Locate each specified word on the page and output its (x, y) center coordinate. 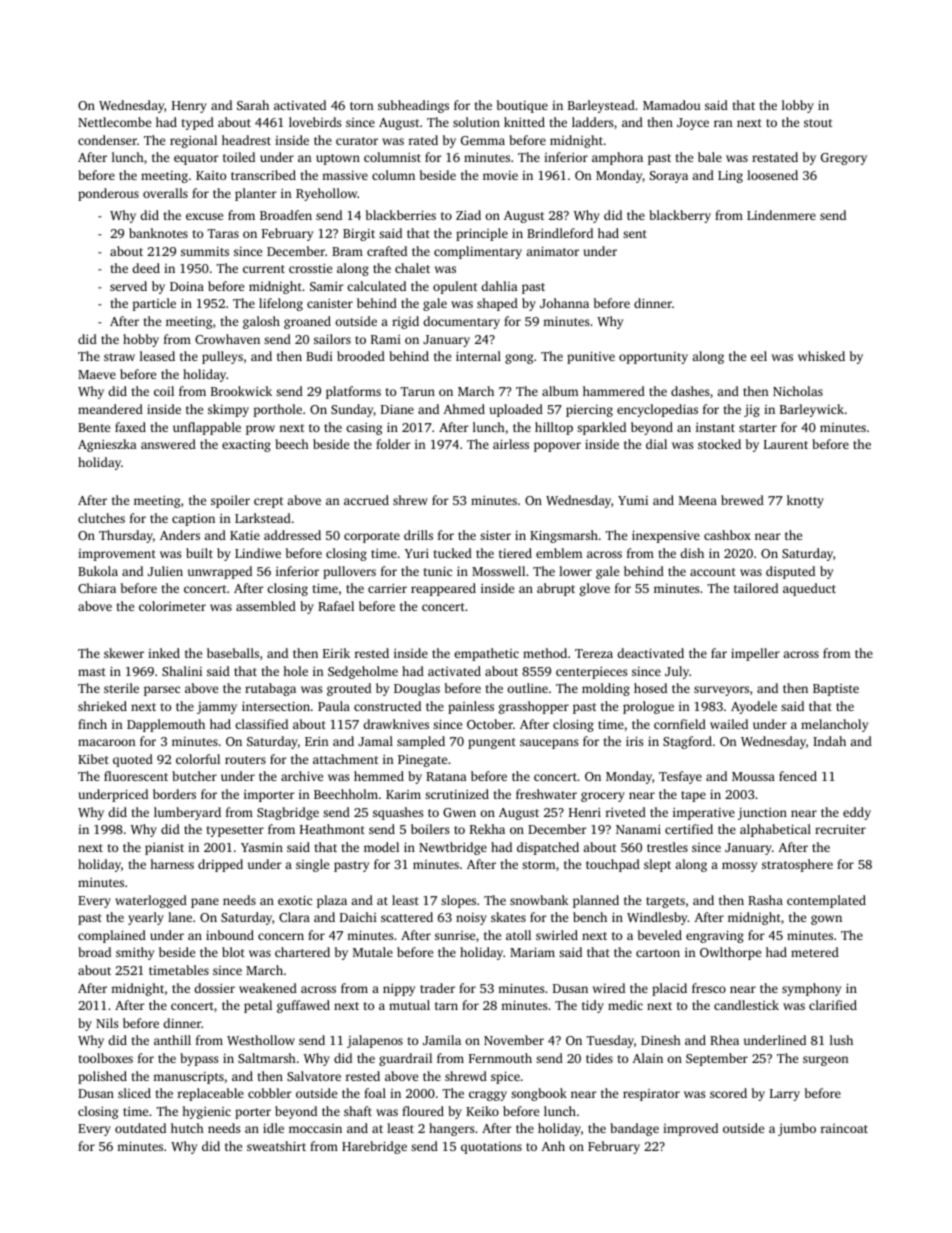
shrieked (102, 706)
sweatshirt (276, 1146)
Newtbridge (453, 848)
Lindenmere (781, 215)
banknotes (158, 233)
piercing (589, 411)
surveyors (721, 691)
